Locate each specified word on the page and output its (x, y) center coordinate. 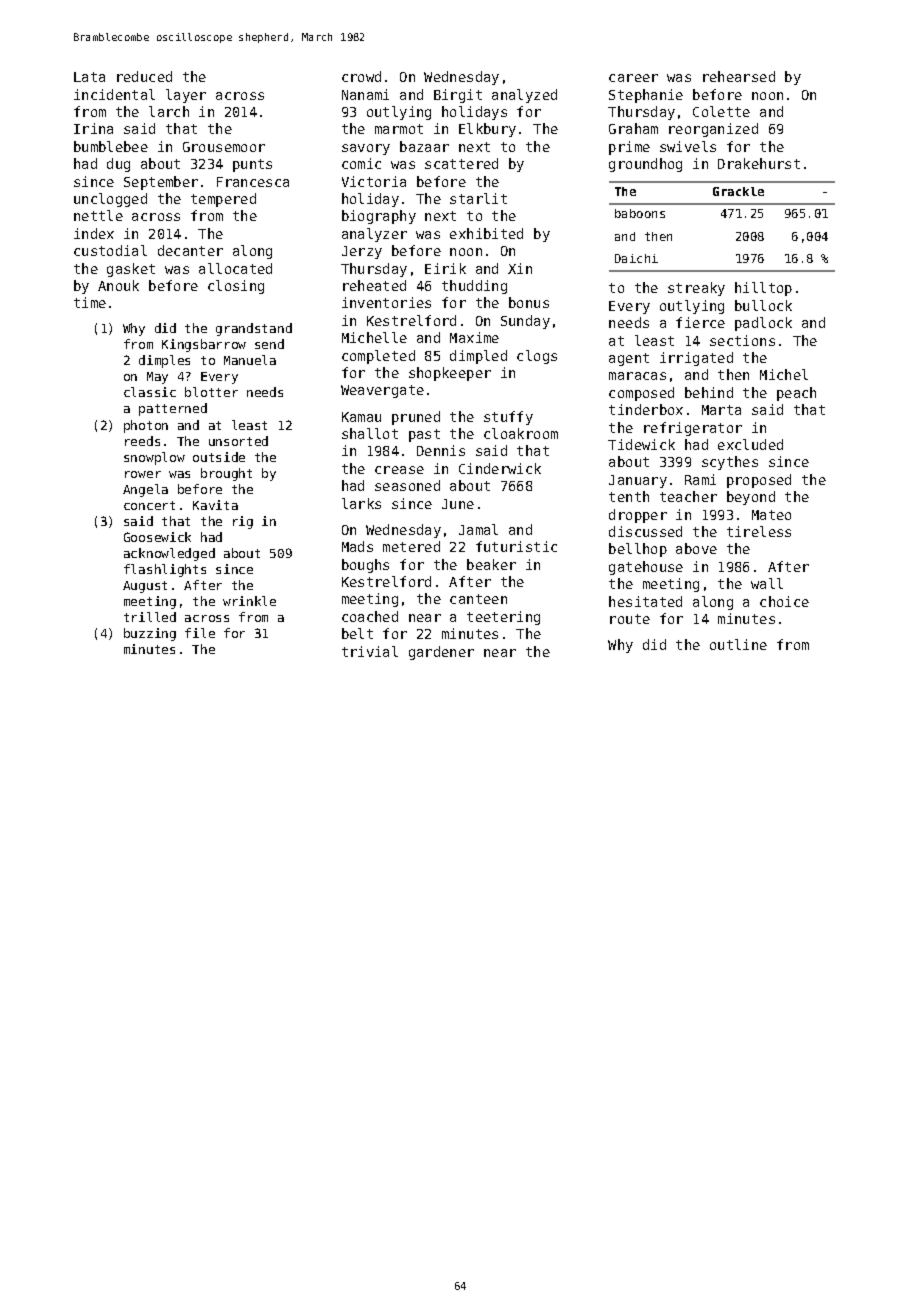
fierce (700, 322)
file (200, 633)
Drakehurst (759, 163)
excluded (750, 444)
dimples (164, 361)
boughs (365, 566)
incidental (114, 94)
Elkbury (487, 130)
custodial (110, 250)
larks (361, 503)
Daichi (636, 258)
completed (378, 357)
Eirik (445, 268)
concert (149, 505)
